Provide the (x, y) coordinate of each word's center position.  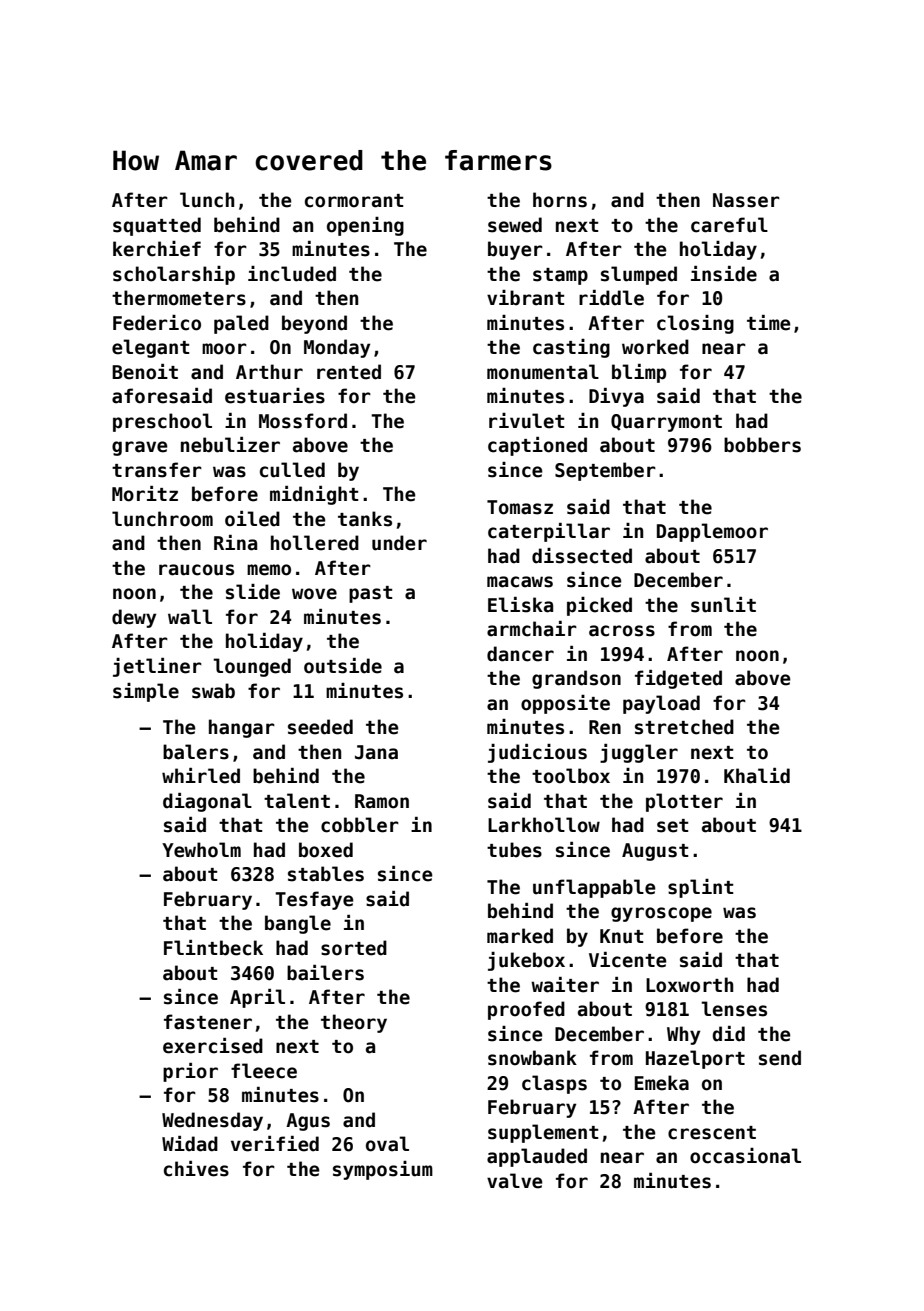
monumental (543, 372)
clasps (554, 1084)
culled (292, 470)
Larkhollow (544, 825)
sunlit (723, 605)
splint (700, 888)
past (370, 594)
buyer (515, 250)
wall (190, 617)
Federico (157, 323)
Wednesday (212, 1121)
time (769, 323)
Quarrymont (666, 423)
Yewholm (201, 850)
